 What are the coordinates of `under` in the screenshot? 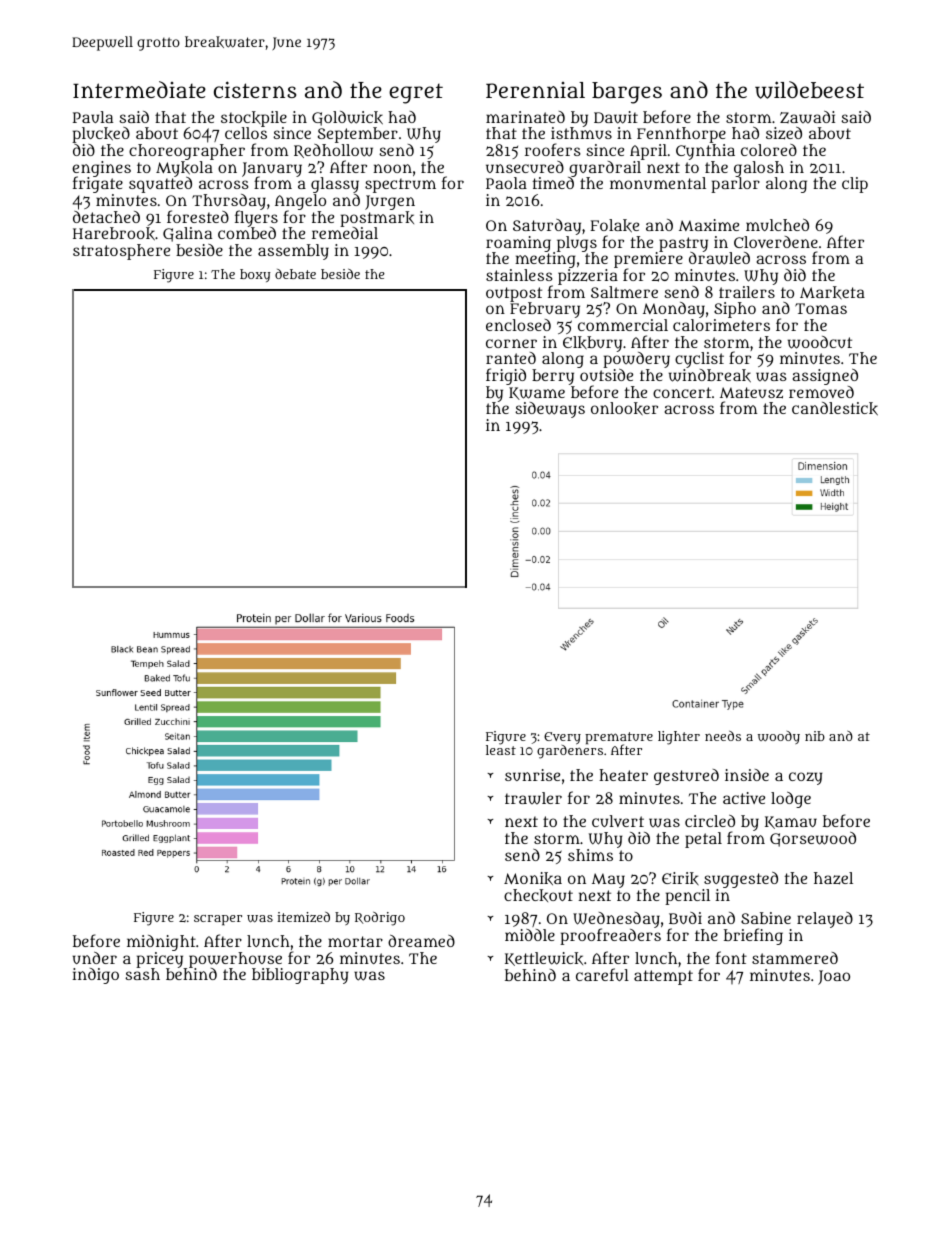 It's located at (95, 958).
